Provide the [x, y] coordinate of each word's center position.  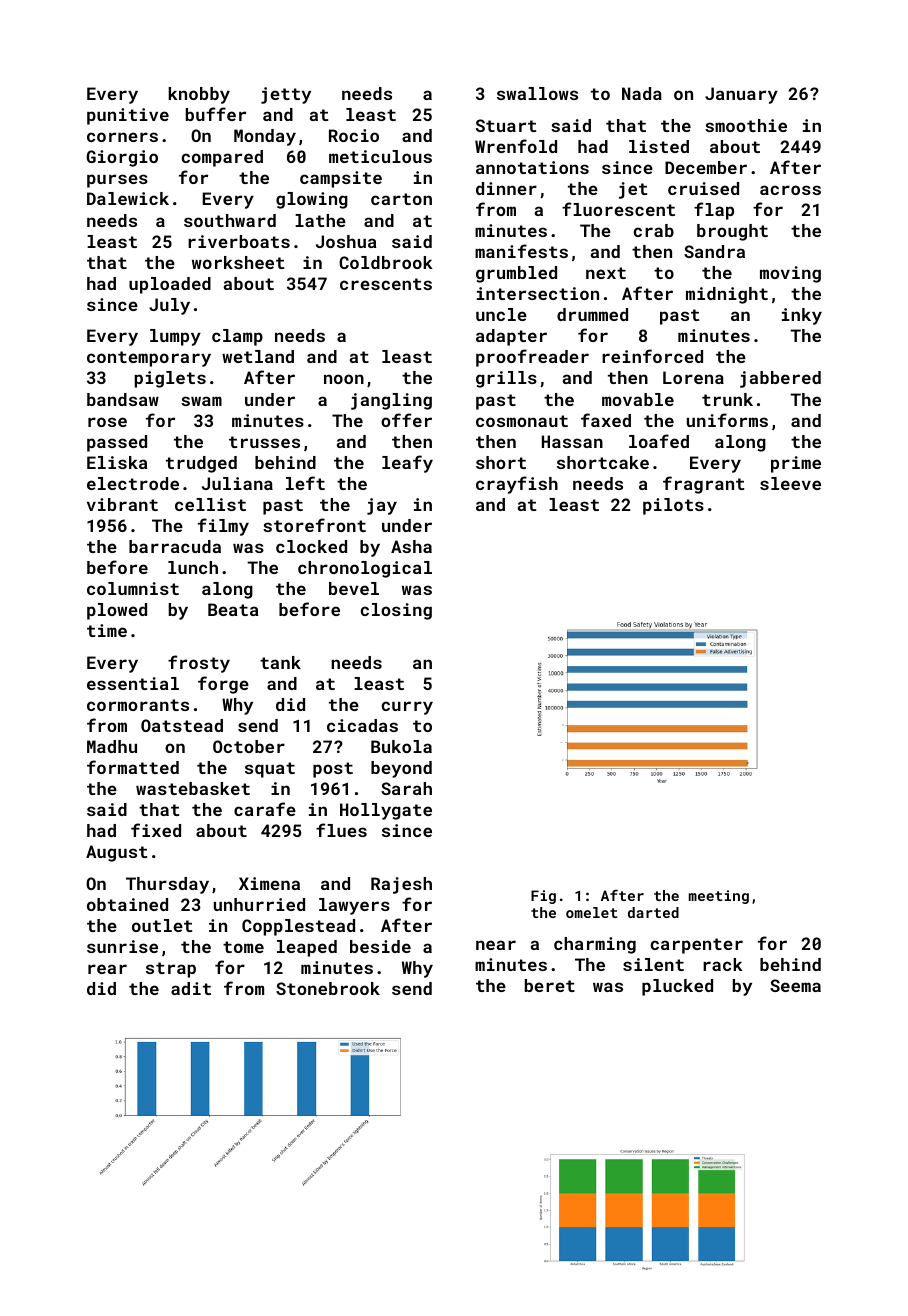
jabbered [780, 379]
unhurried [259, 904]
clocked [311, 546]
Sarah [406, 788]
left [305, 483]
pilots [673, 506]
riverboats [239, 241]
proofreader [532, 358]
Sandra [714, 251]
